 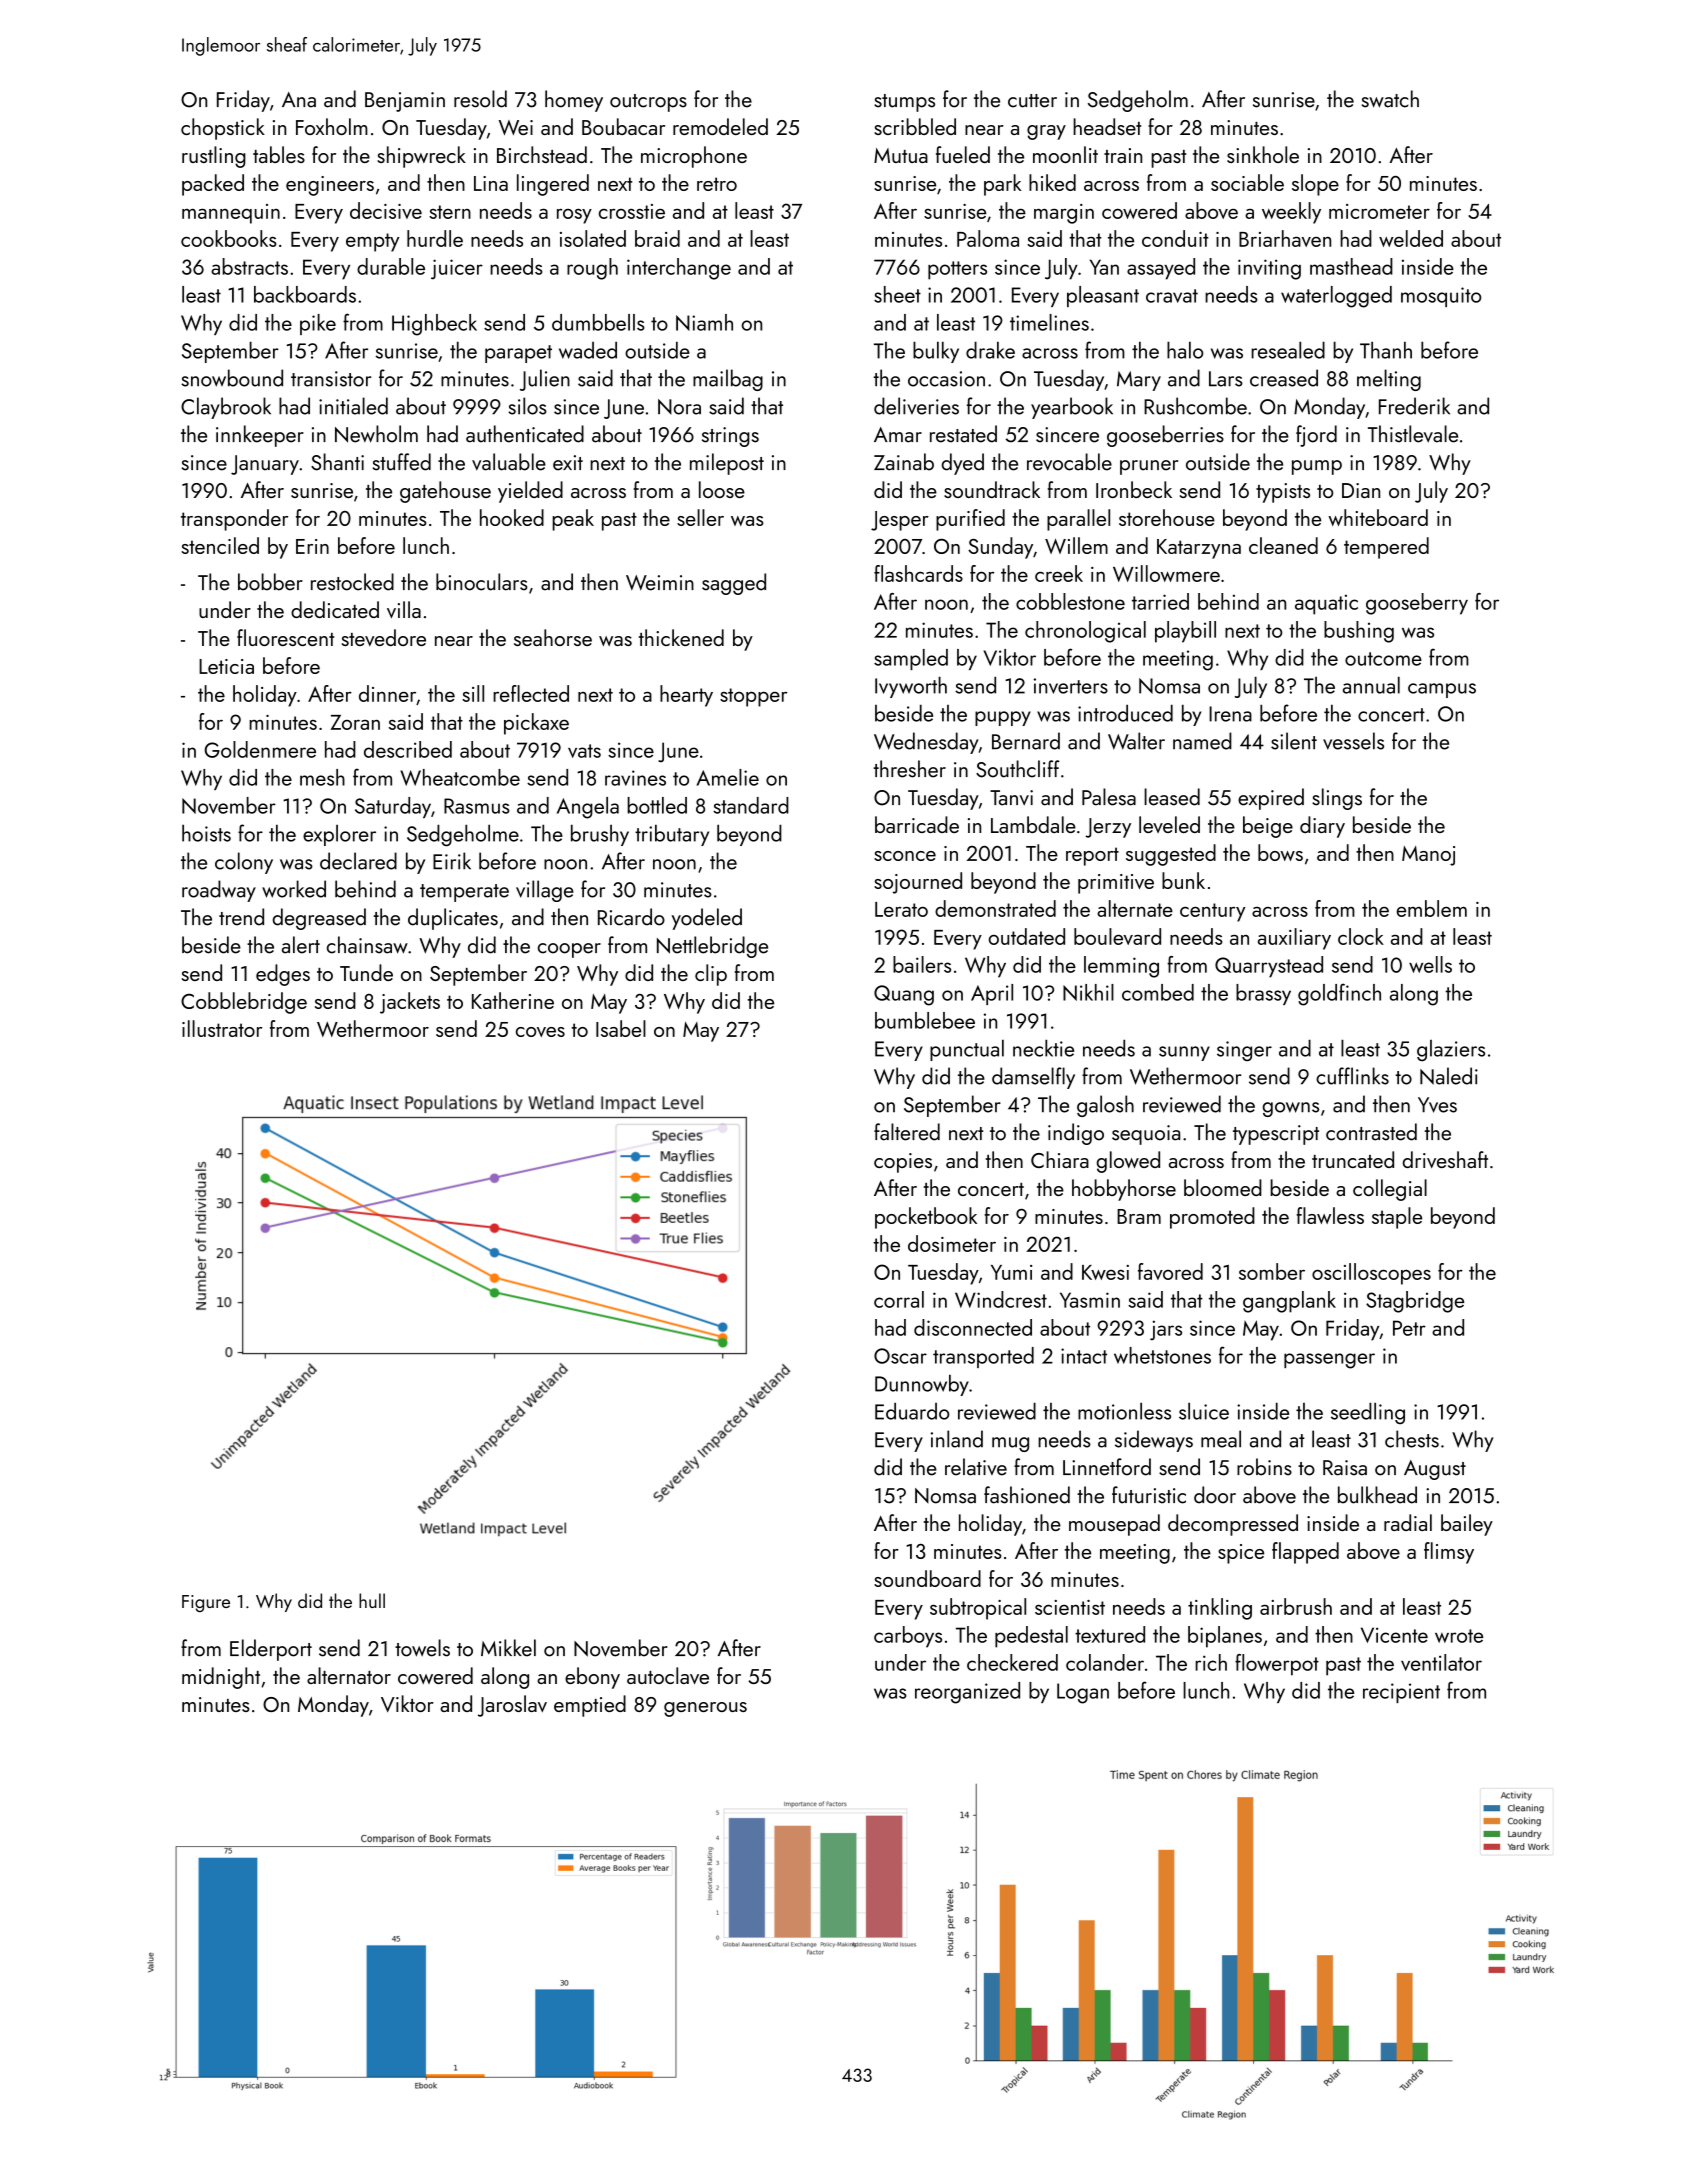 What do you see at coordinates (512, 1706) in the screenshot?
I see `Jaroslav` at bounding box center [512, 1706].
